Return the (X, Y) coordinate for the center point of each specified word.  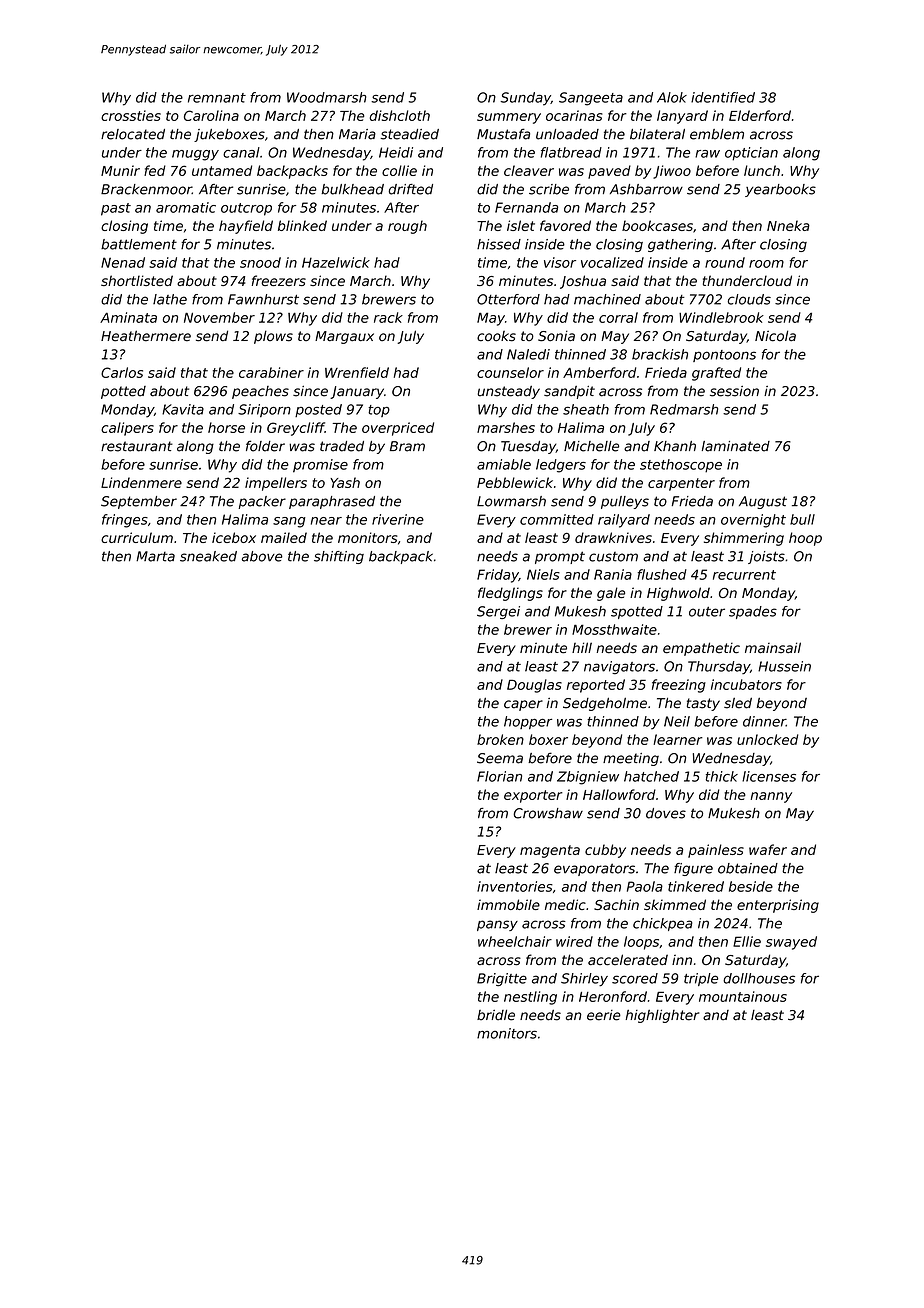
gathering (680, 245)
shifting (339, 557)
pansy (497, 925)
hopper (528, 722)
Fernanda (526, 207)
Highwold (678, 594)
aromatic (186, 207)
